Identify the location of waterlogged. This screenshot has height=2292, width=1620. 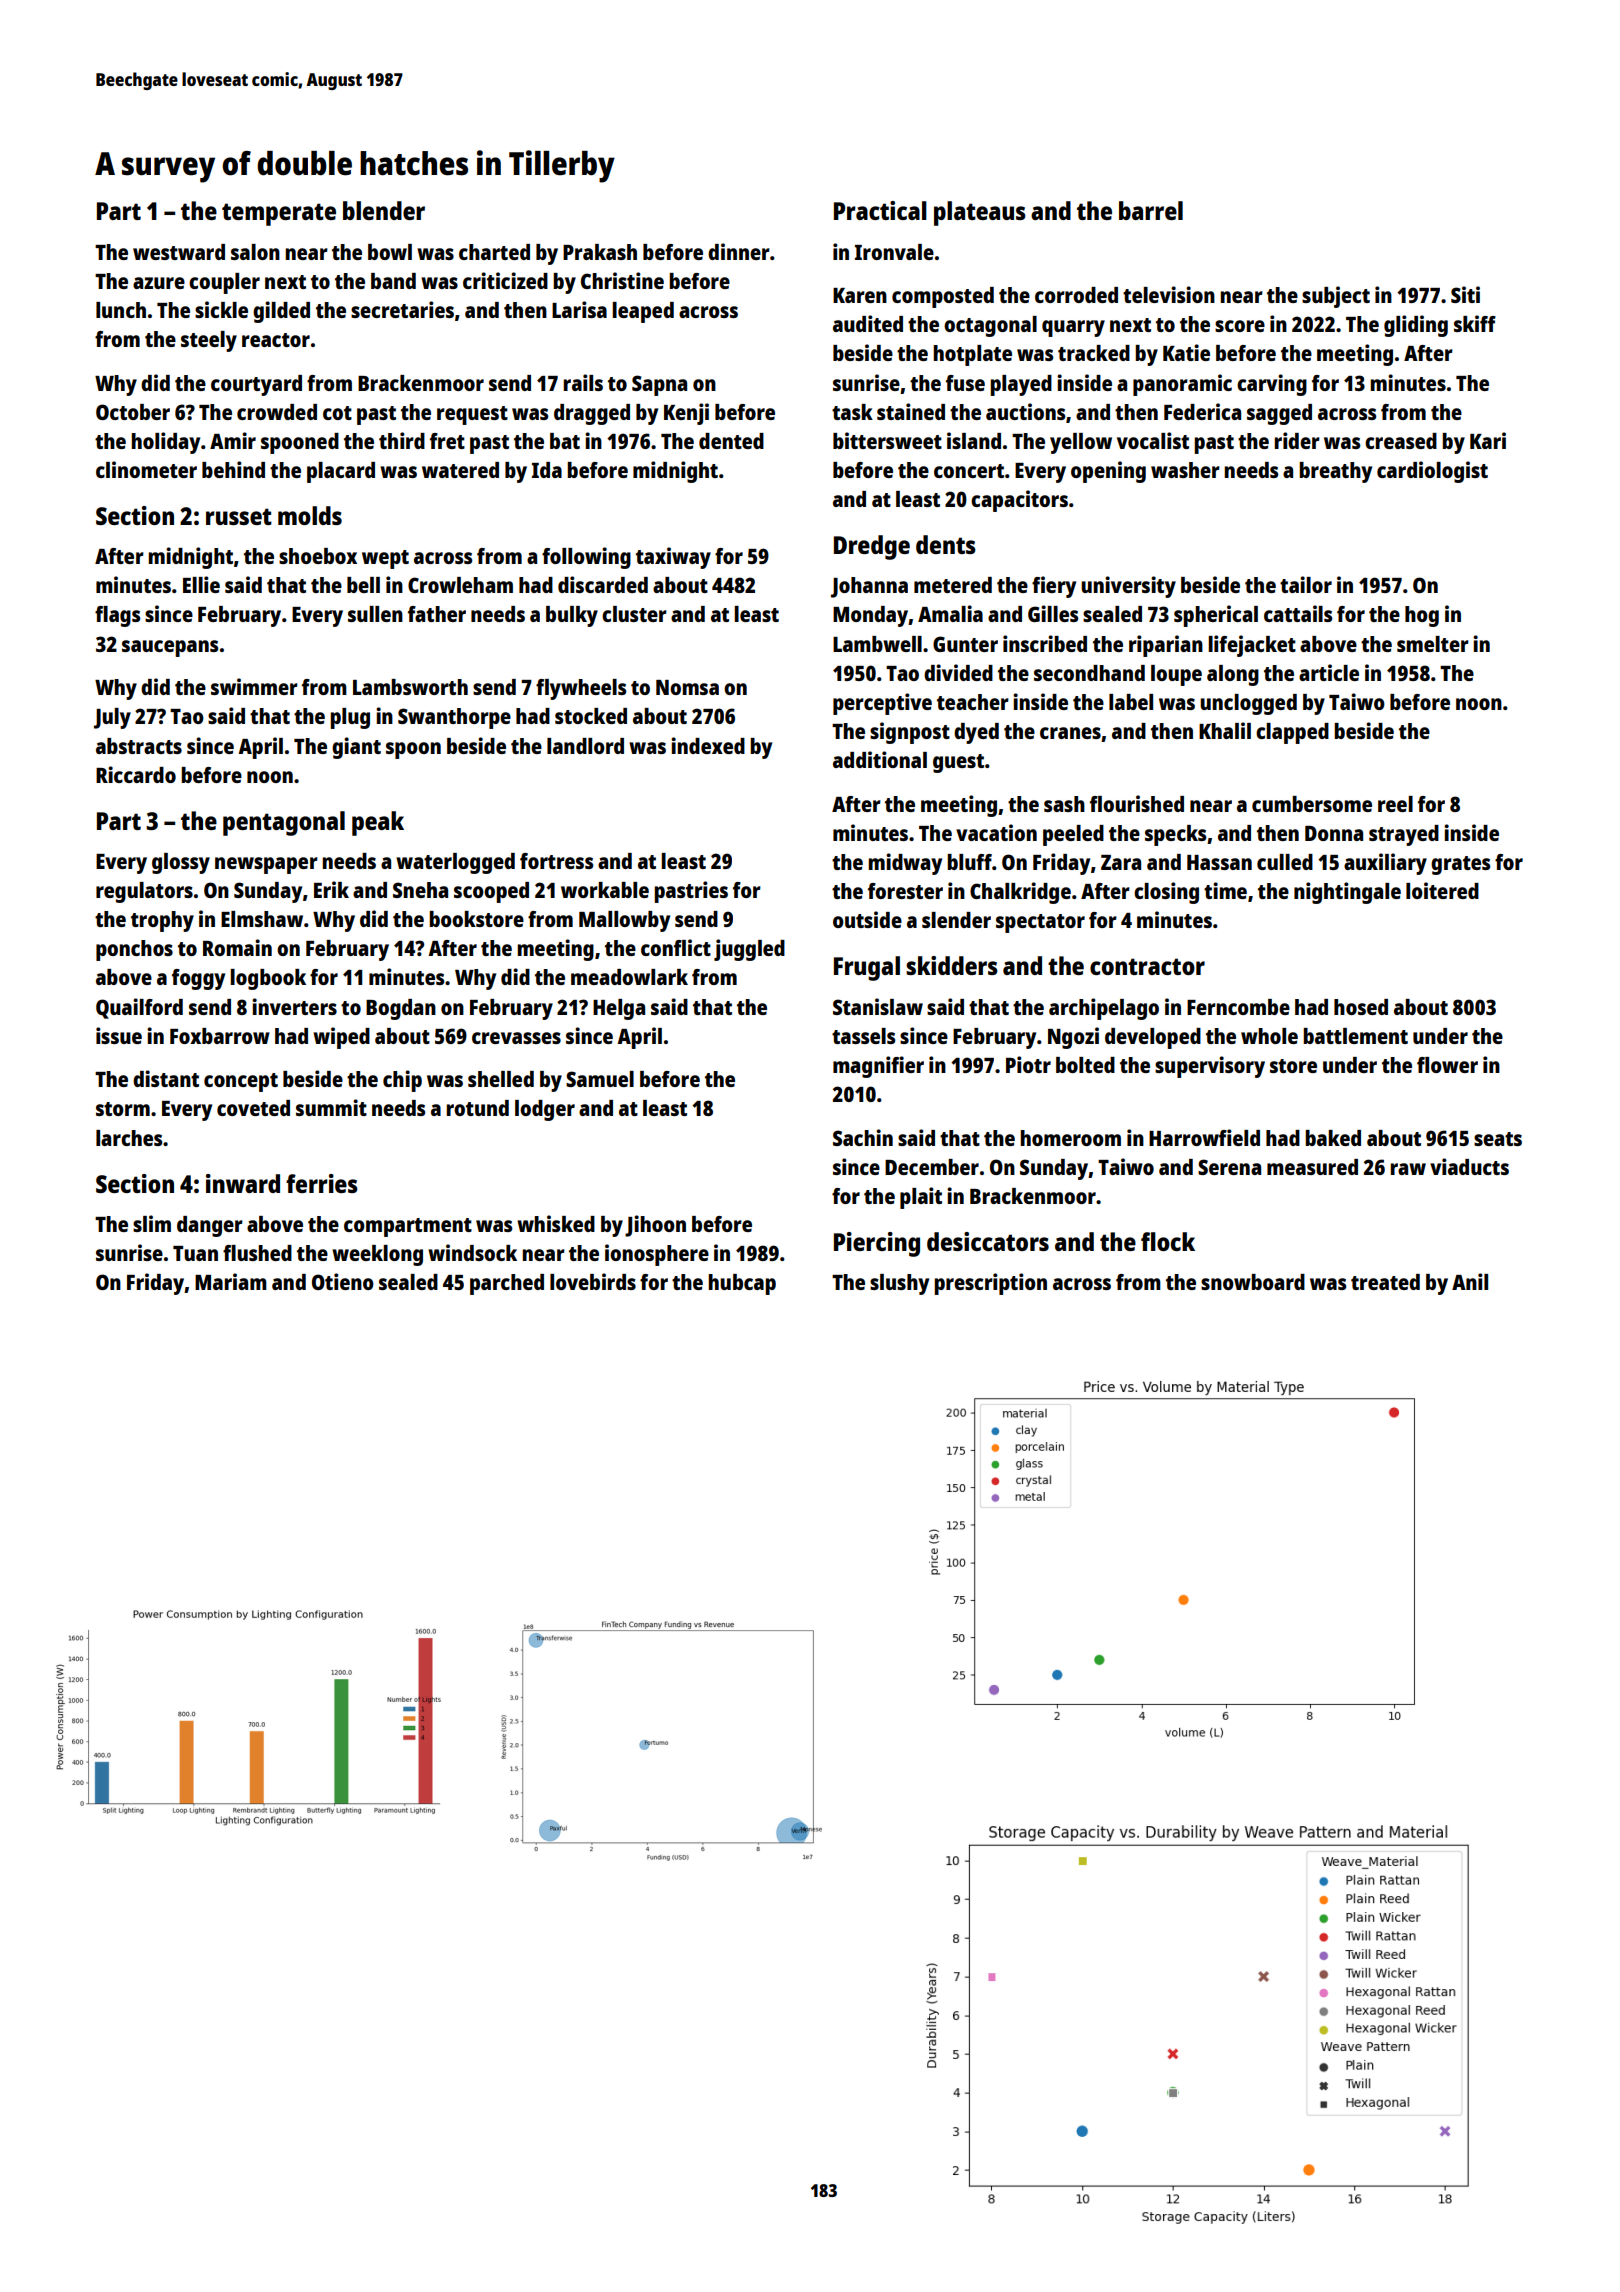
(455, 863).
